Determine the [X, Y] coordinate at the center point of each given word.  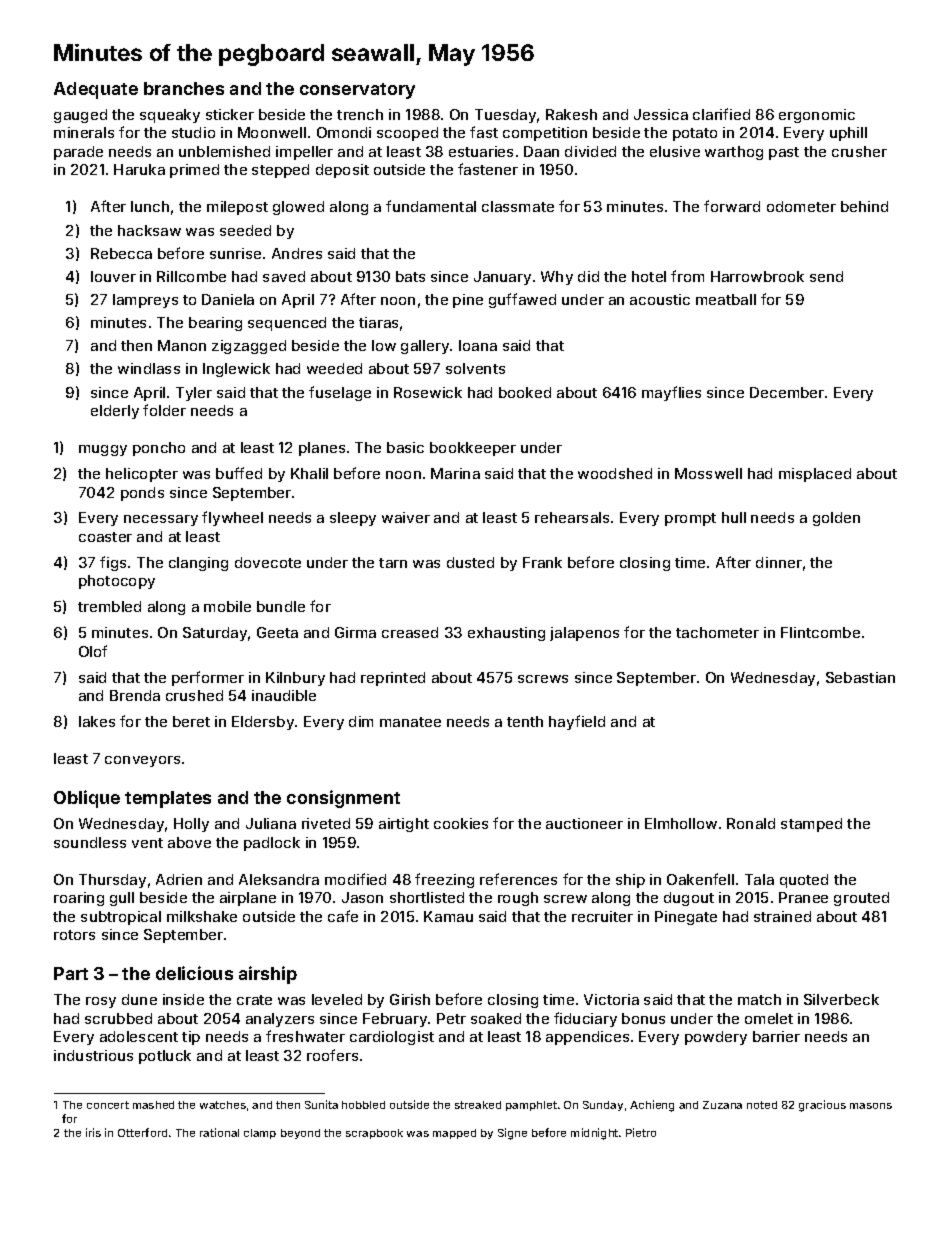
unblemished [224, 151]
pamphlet [531, 1106]
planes [322, 449]
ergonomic [817, 116]
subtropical [121, 918]
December [787, 392]
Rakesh [571, 114]
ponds [142, 494]
